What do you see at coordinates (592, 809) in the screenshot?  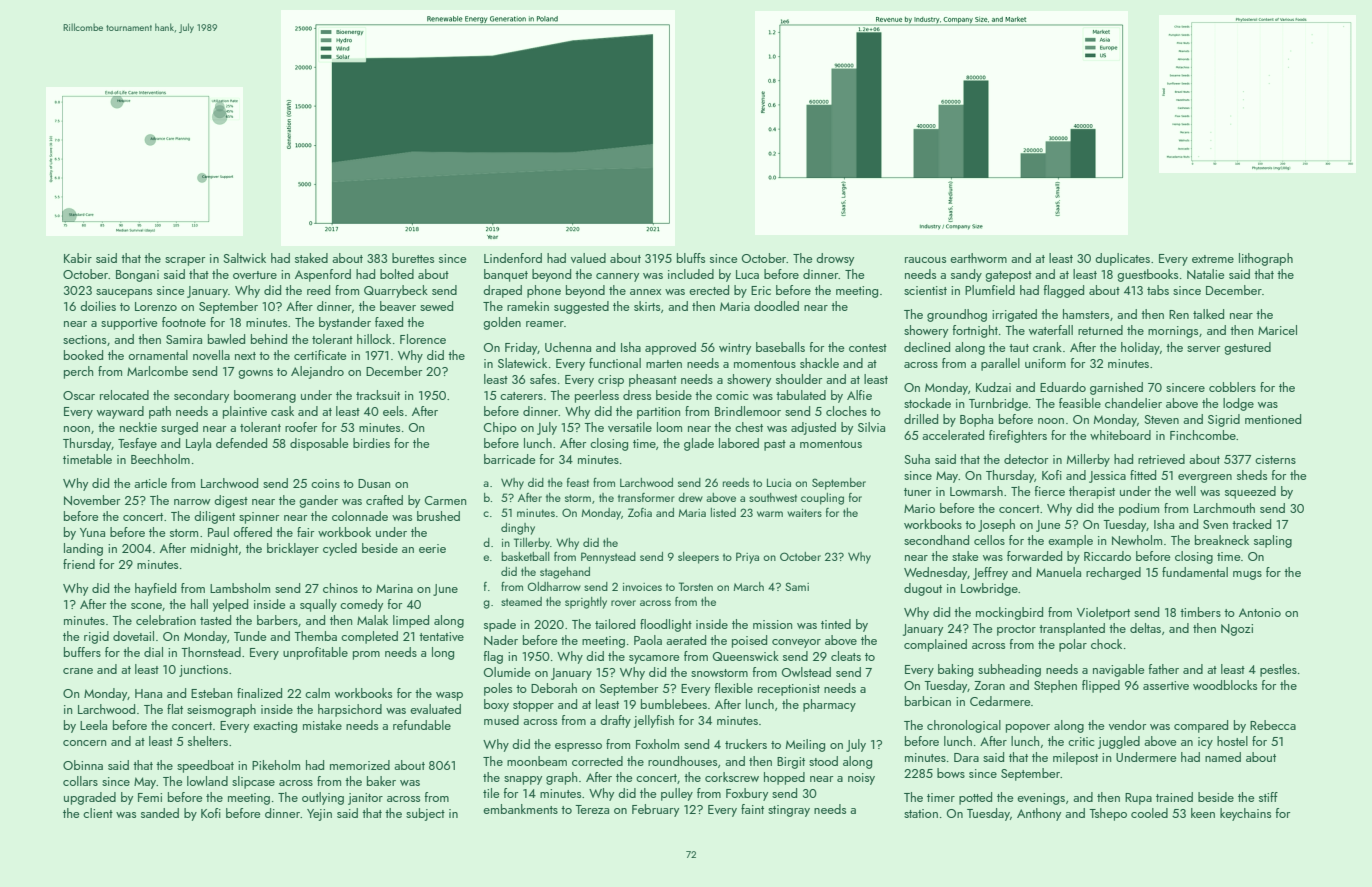 I see `Tereza` at bounding box center [592, 809].
